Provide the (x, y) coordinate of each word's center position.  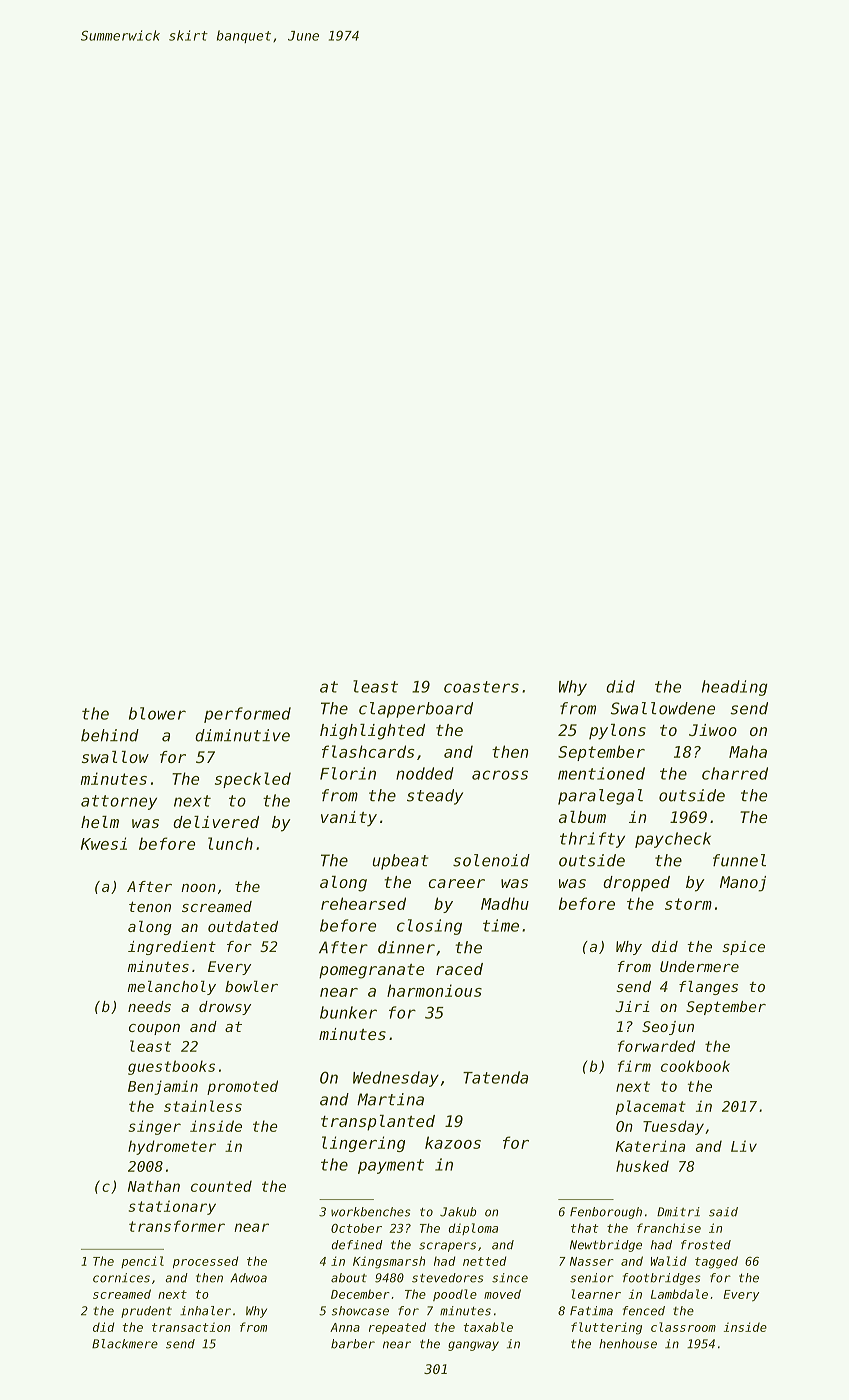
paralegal (600, 797)
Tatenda (495, 1077)
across (500, 775)
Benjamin (163, 1087)
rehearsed (363, 903)
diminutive (242, 735)
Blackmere (125, 1344)
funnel (739, 860)
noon (198, 888)
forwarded (656, 1046)
